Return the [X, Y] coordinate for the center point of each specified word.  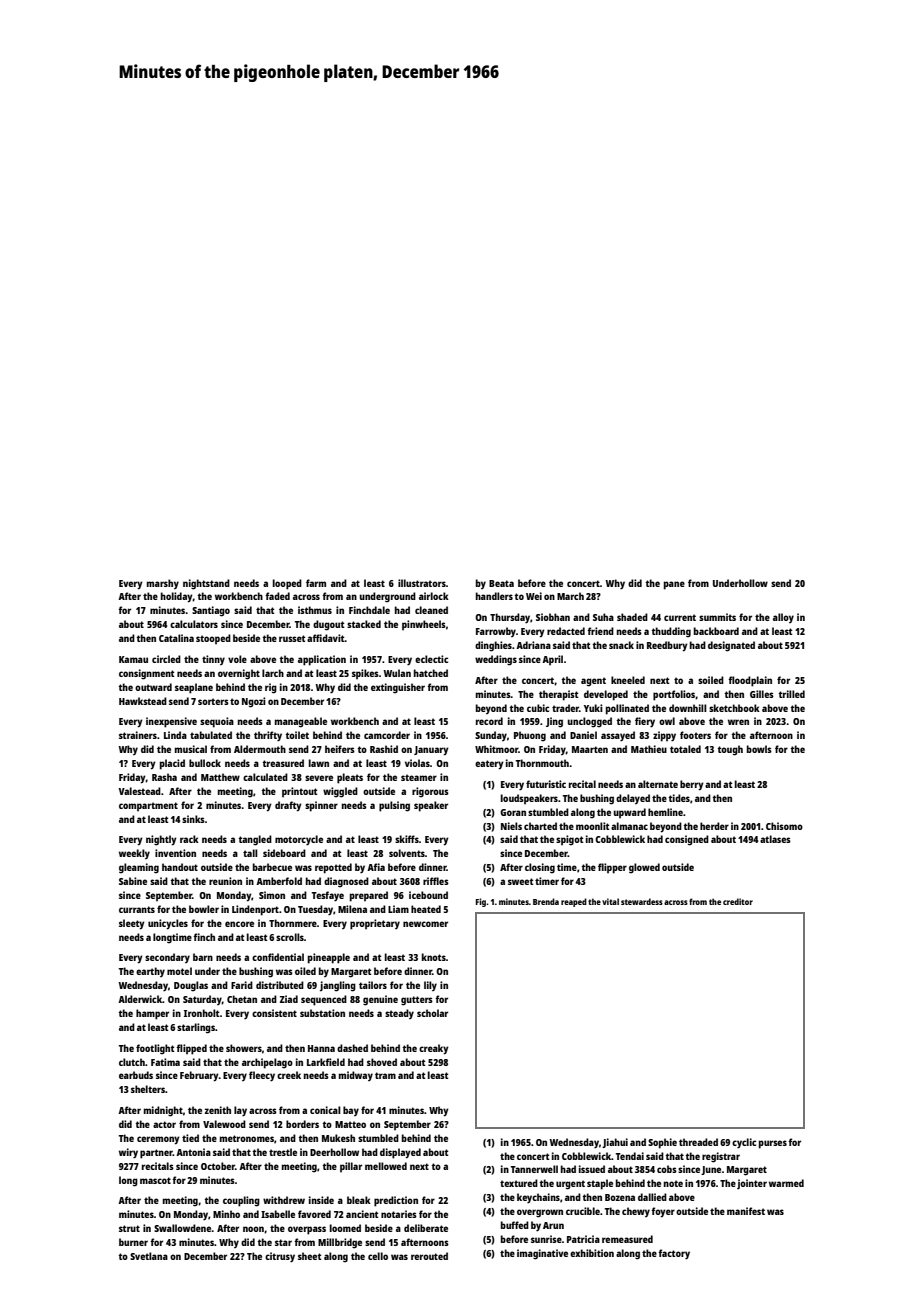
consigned [687, 840]
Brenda [546, 901]
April [552, 660]
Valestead [139, 791]
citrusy [280, 1257]
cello [378, 1256]
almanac [629, 826]
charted [540, 826]
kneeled [628, 680]
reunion [225, 881]
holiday [177, 597]
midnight [163, 1111]
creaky [434, 1049]
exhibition [592, 1253]
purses [773, 1144]
